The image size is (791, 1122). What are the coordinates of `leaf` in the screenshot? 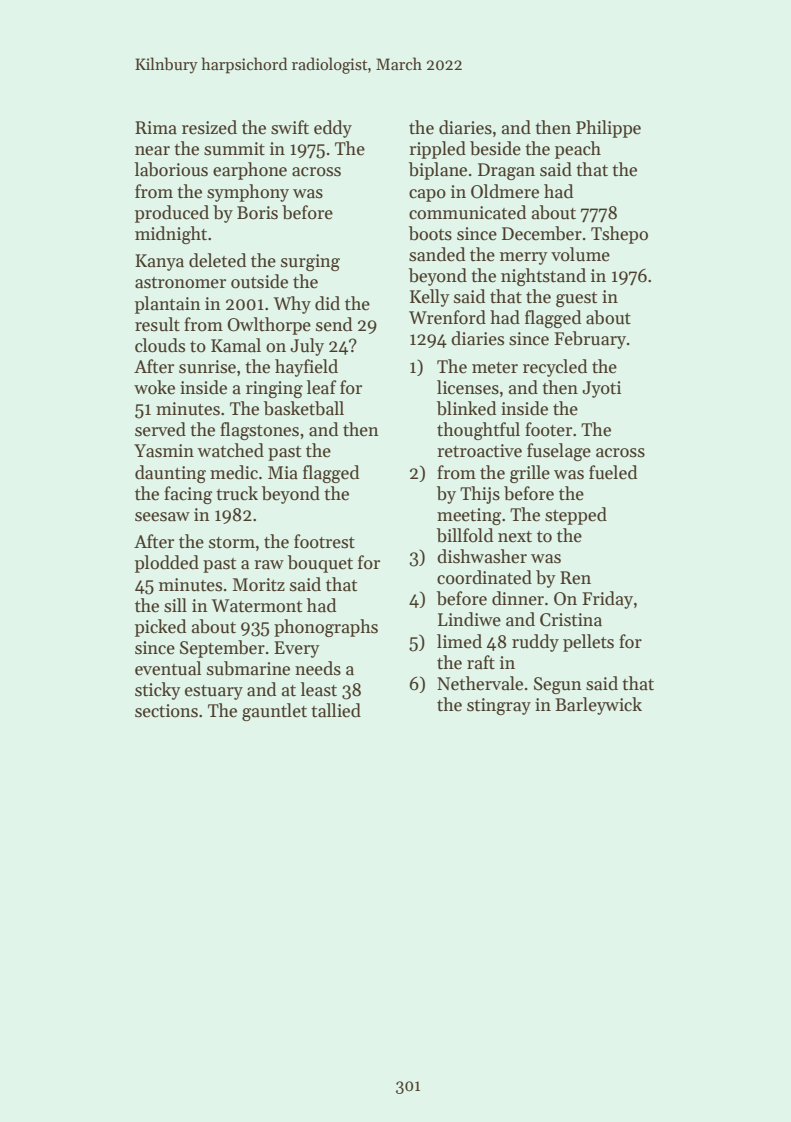 It's located at (322, 387).
